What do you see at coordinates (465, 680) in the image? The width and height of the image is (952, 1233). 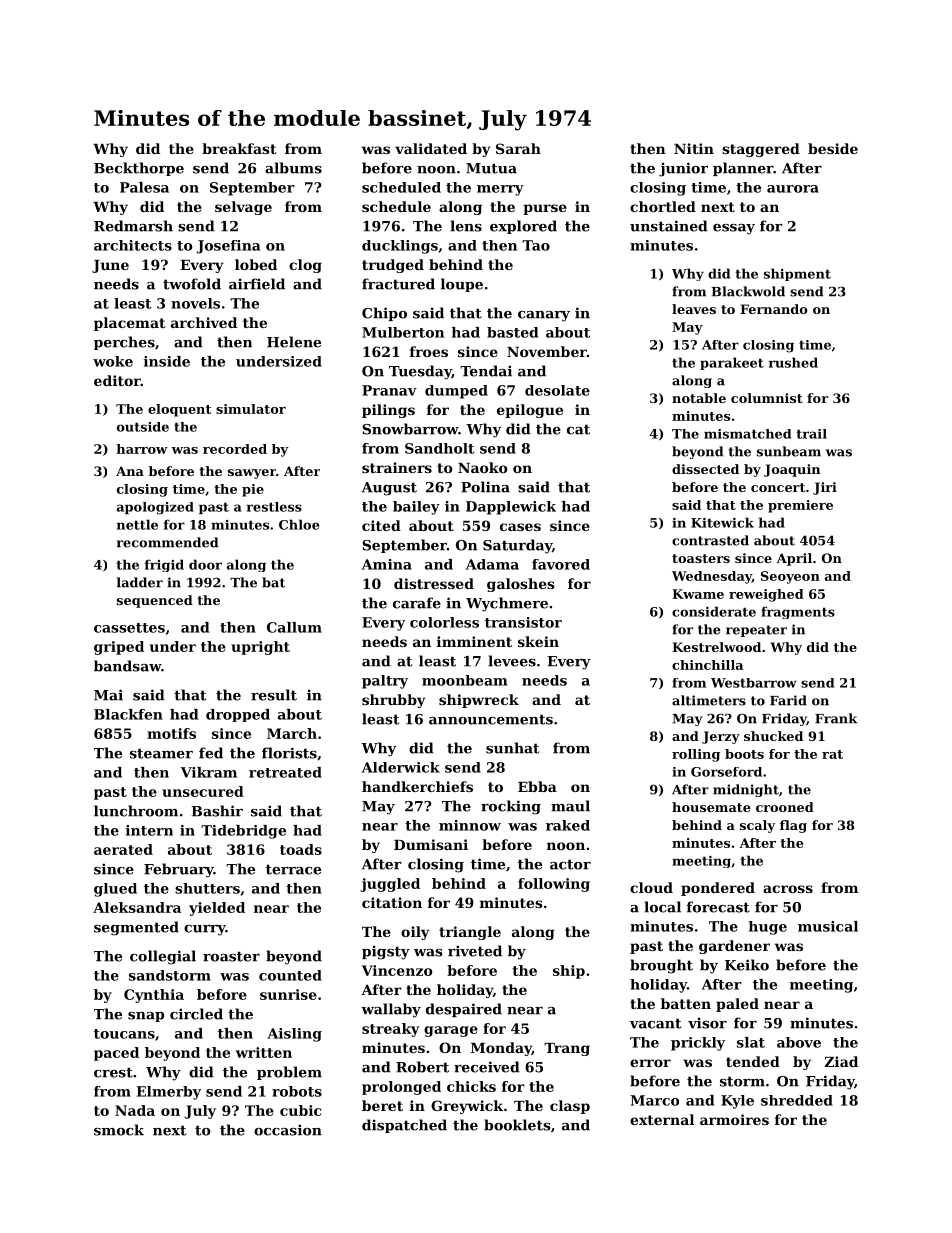 I see `moonbeam` at bounding box center [465, 680].
